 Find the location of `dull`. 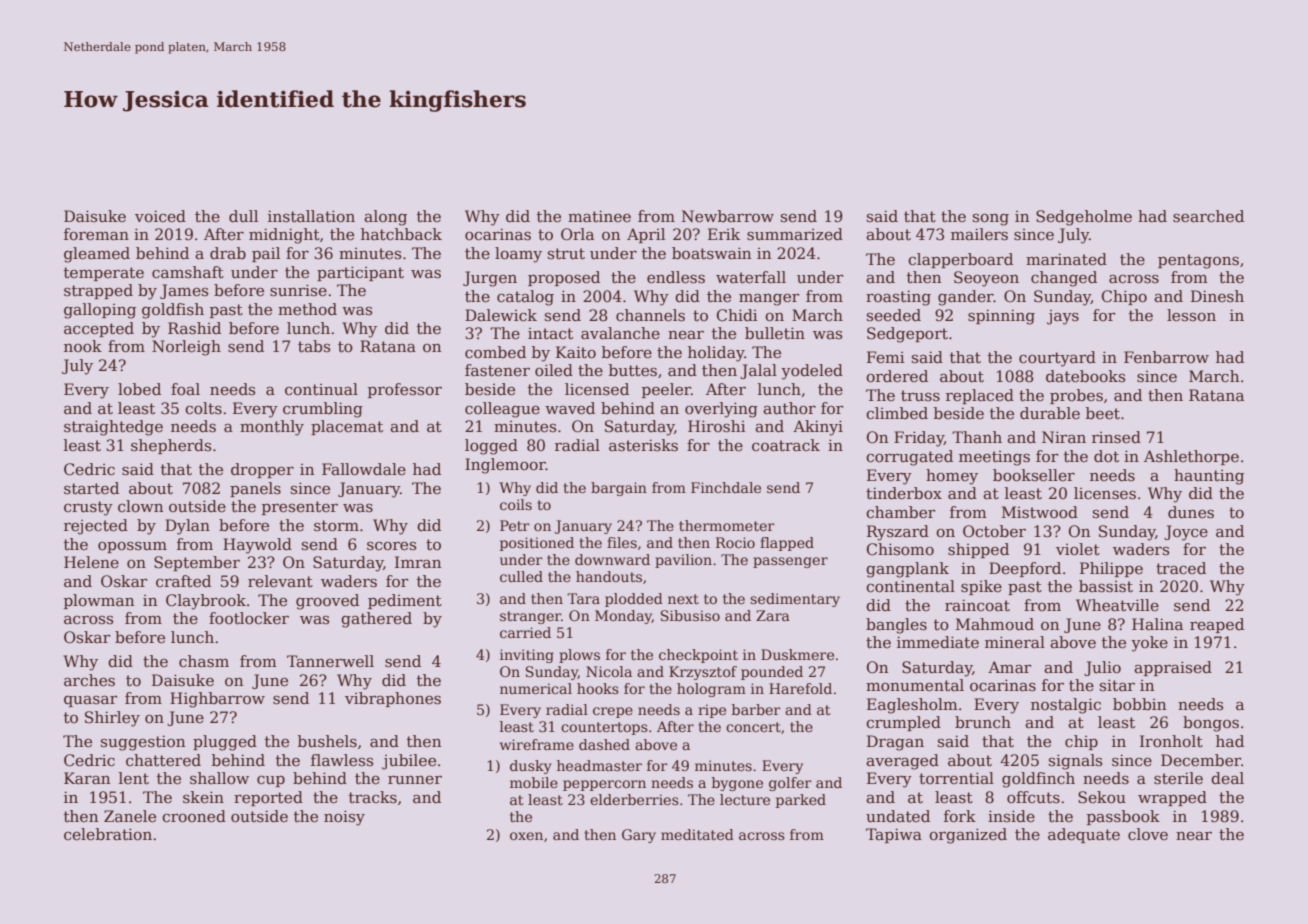

dull is located at coordinates (243, 216).
